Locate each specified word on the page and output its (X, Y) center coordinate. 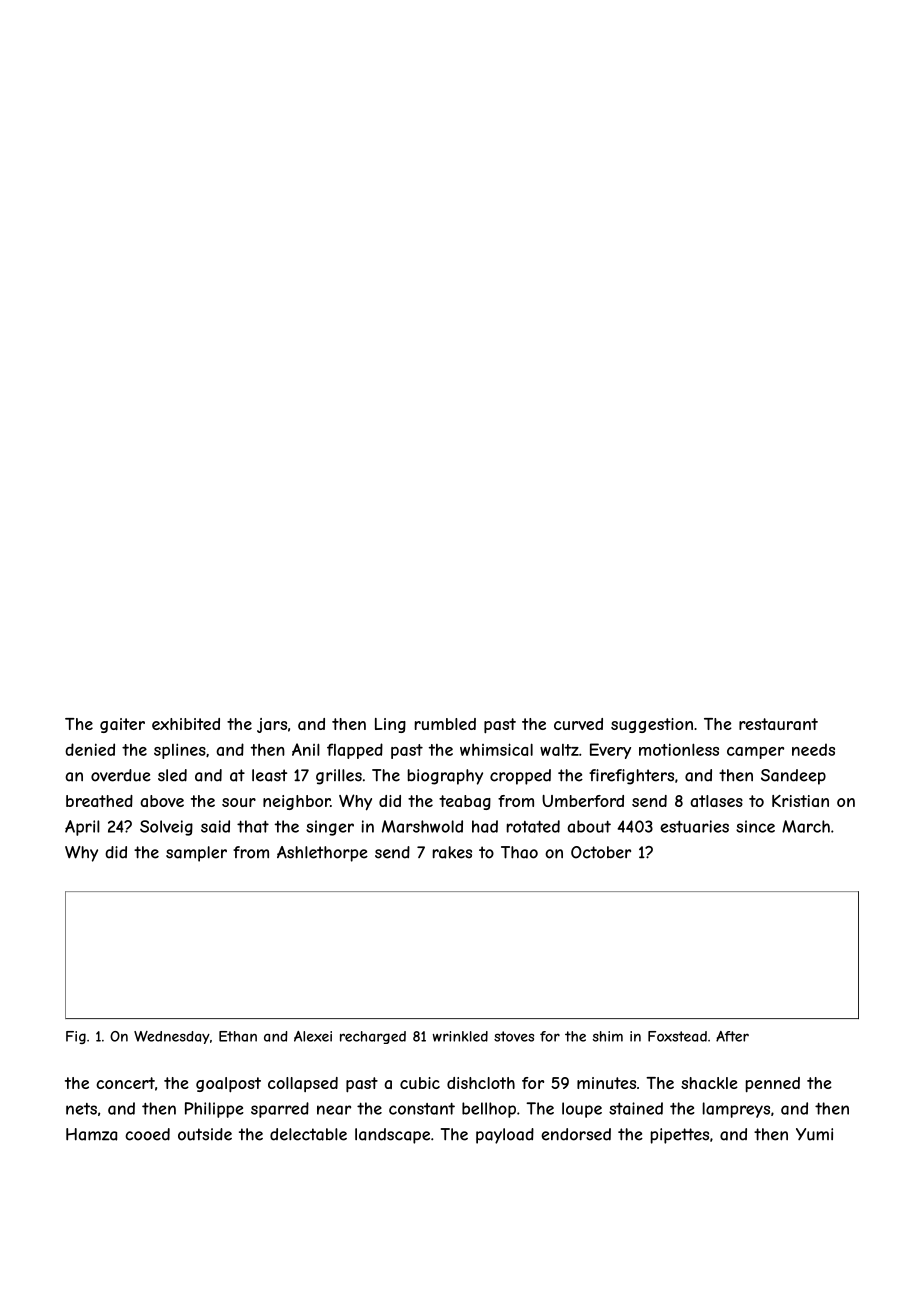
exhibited (186, 724)
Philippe (214, 1110)
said (215, 826)
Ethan (238, 1036)
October (601, 852)
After (732, 1036)
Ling (390, 725)
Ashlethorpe (322, 854)
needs (813, 749)
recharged (373, 1037)
